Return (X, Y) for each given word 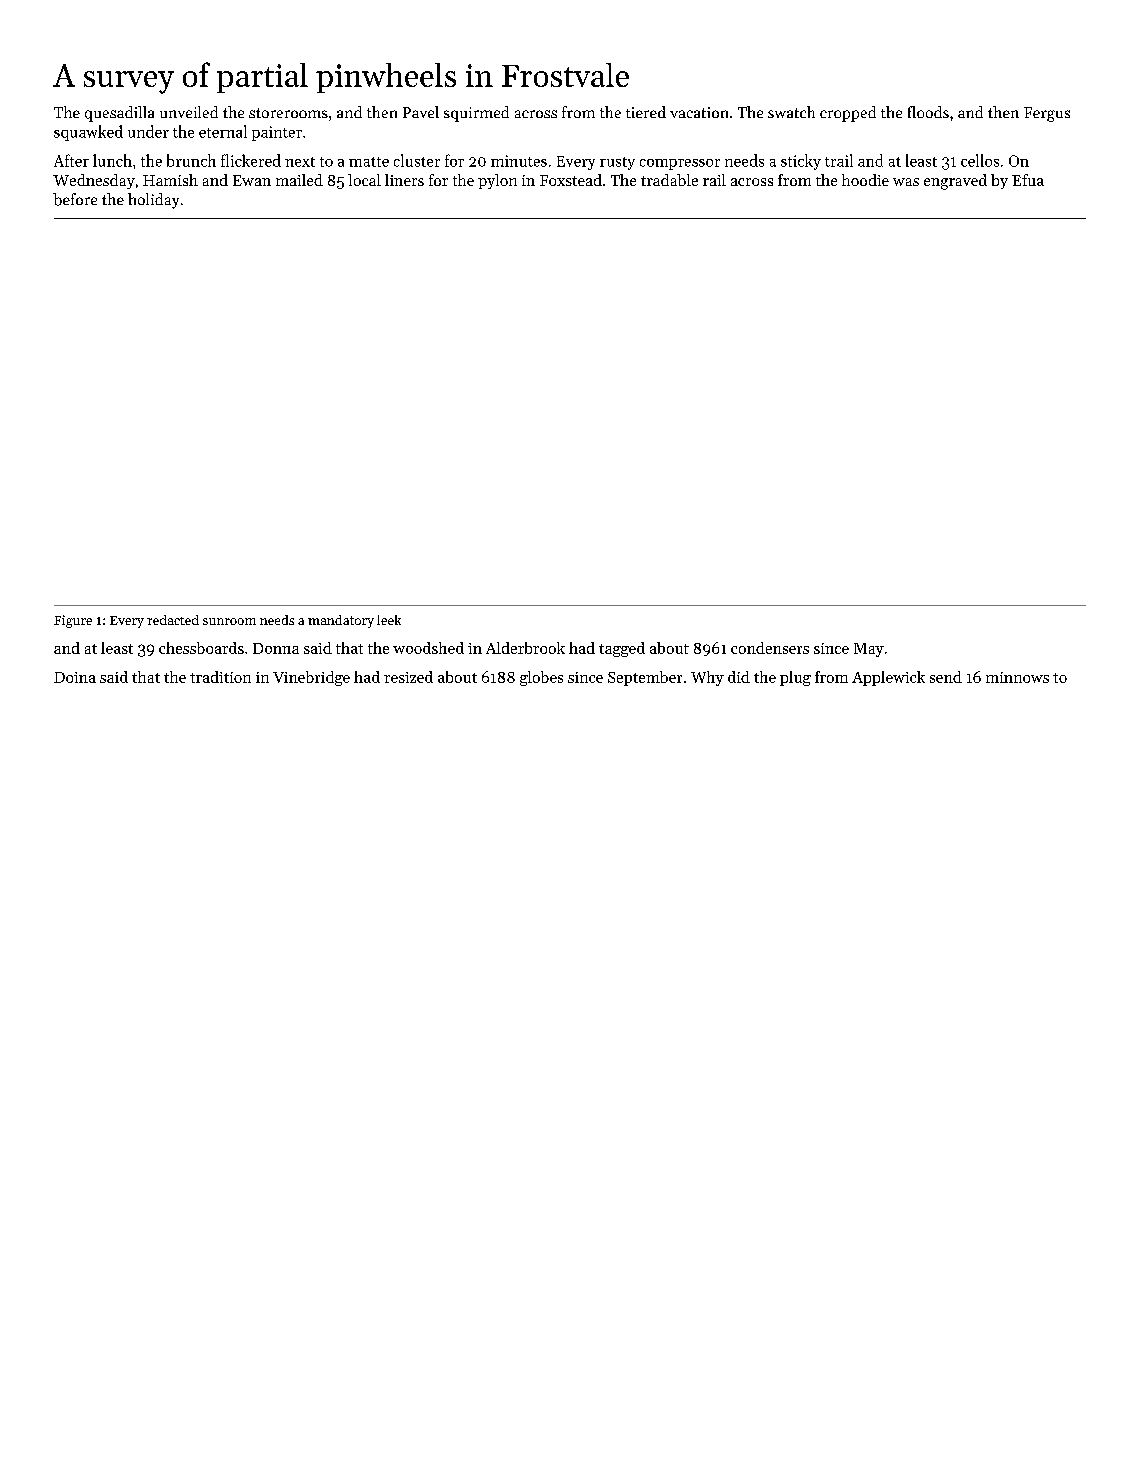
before (75, 199)
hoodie (865, 180)
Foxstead (571, 180)
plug (795, 678)
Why (707, 678)
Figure (73, 621)
